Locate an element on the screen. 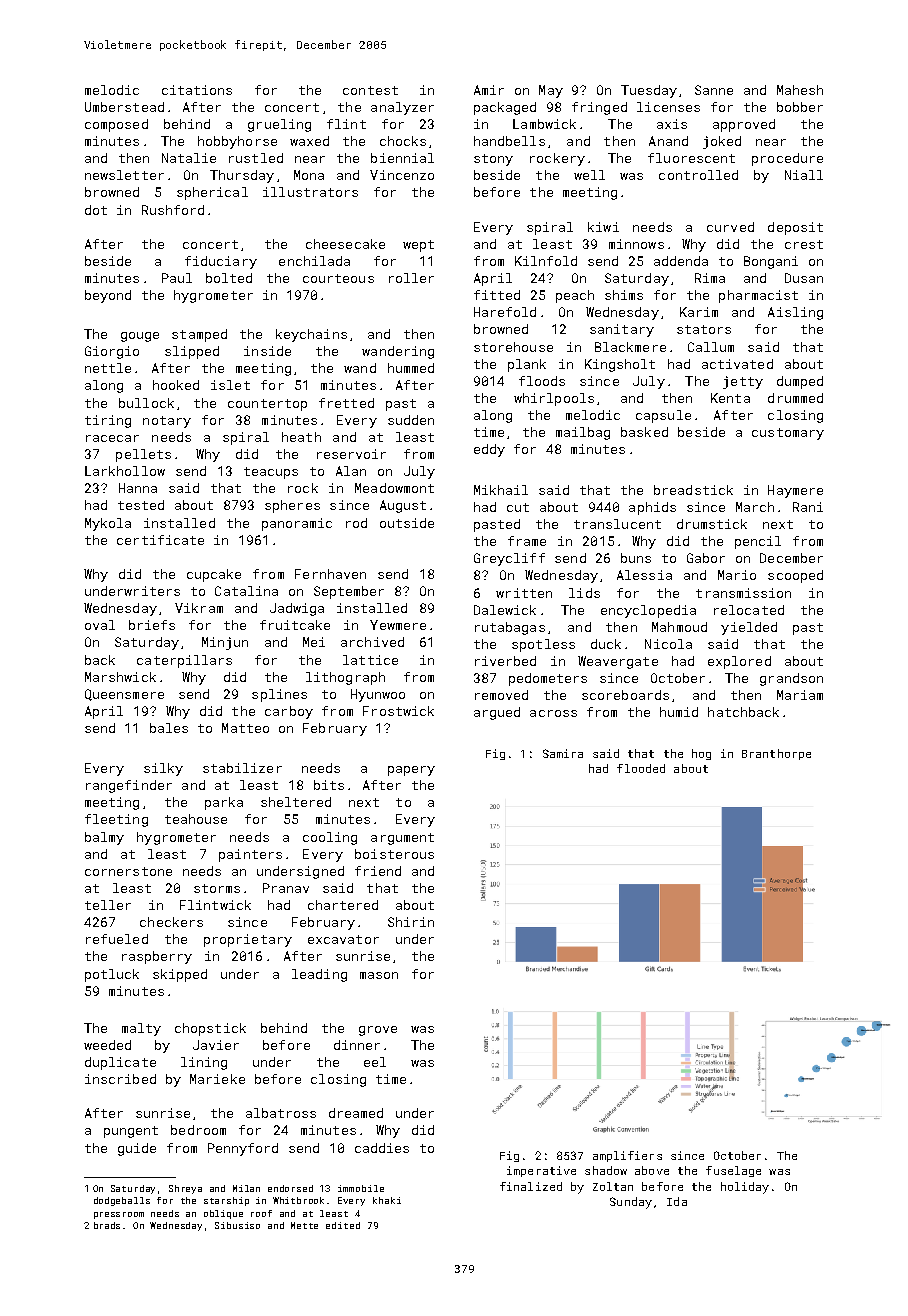 This screenshot has height=1316, width=908. fuselage is located at coordinates (733, 1171).
